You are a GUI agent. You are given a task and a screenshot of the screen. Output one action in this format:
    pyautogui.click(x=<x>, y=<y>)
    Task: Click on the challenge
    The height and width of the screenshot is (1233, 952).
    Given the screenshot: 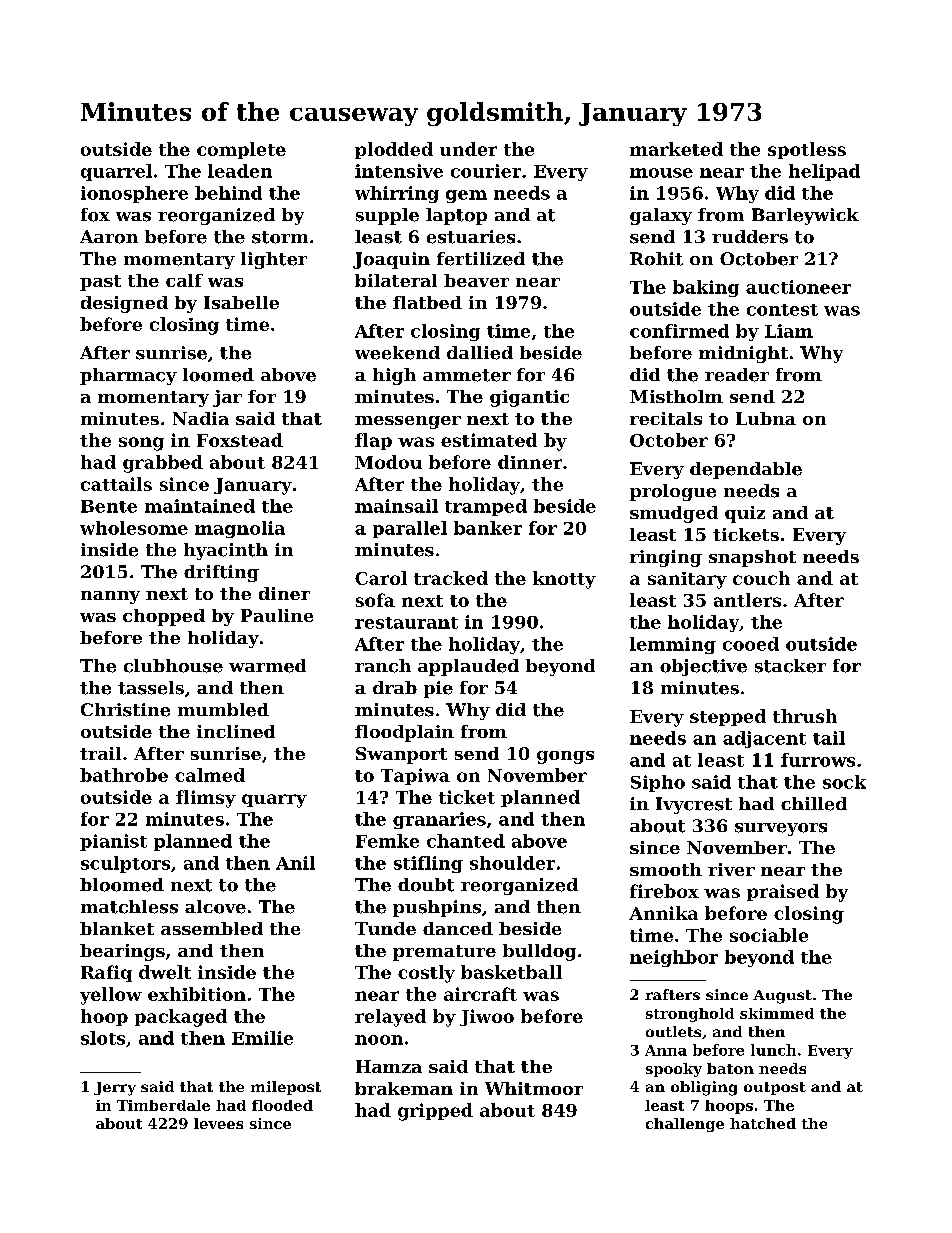 What is the action you would take?
    pyautogui.click(x=685, y=1125)
